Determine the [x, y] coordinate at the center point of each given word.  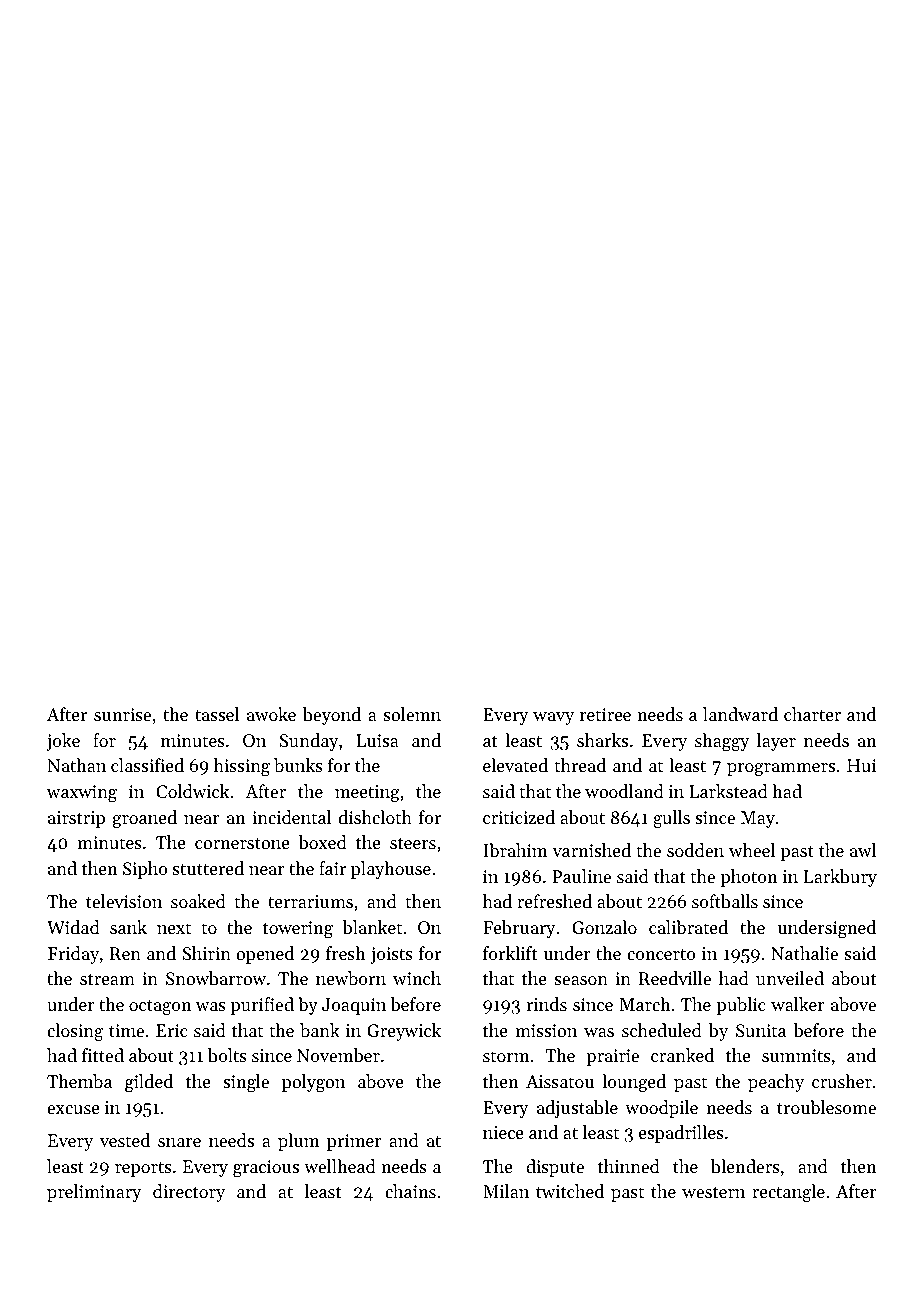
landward [740, 714]
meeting [367, 793]
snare [179, 1142]
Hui [862, 765]
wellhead [340, 1166]
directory [189, 1193]
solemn [412, 714]
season [581, 980]
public [741, 1006]
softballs [725, 901]
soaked [198, 901]
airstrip [76, 819]
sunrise [122, 714]
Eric [172, 1030]
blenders [745, 1166]
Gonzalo [604, 927]
